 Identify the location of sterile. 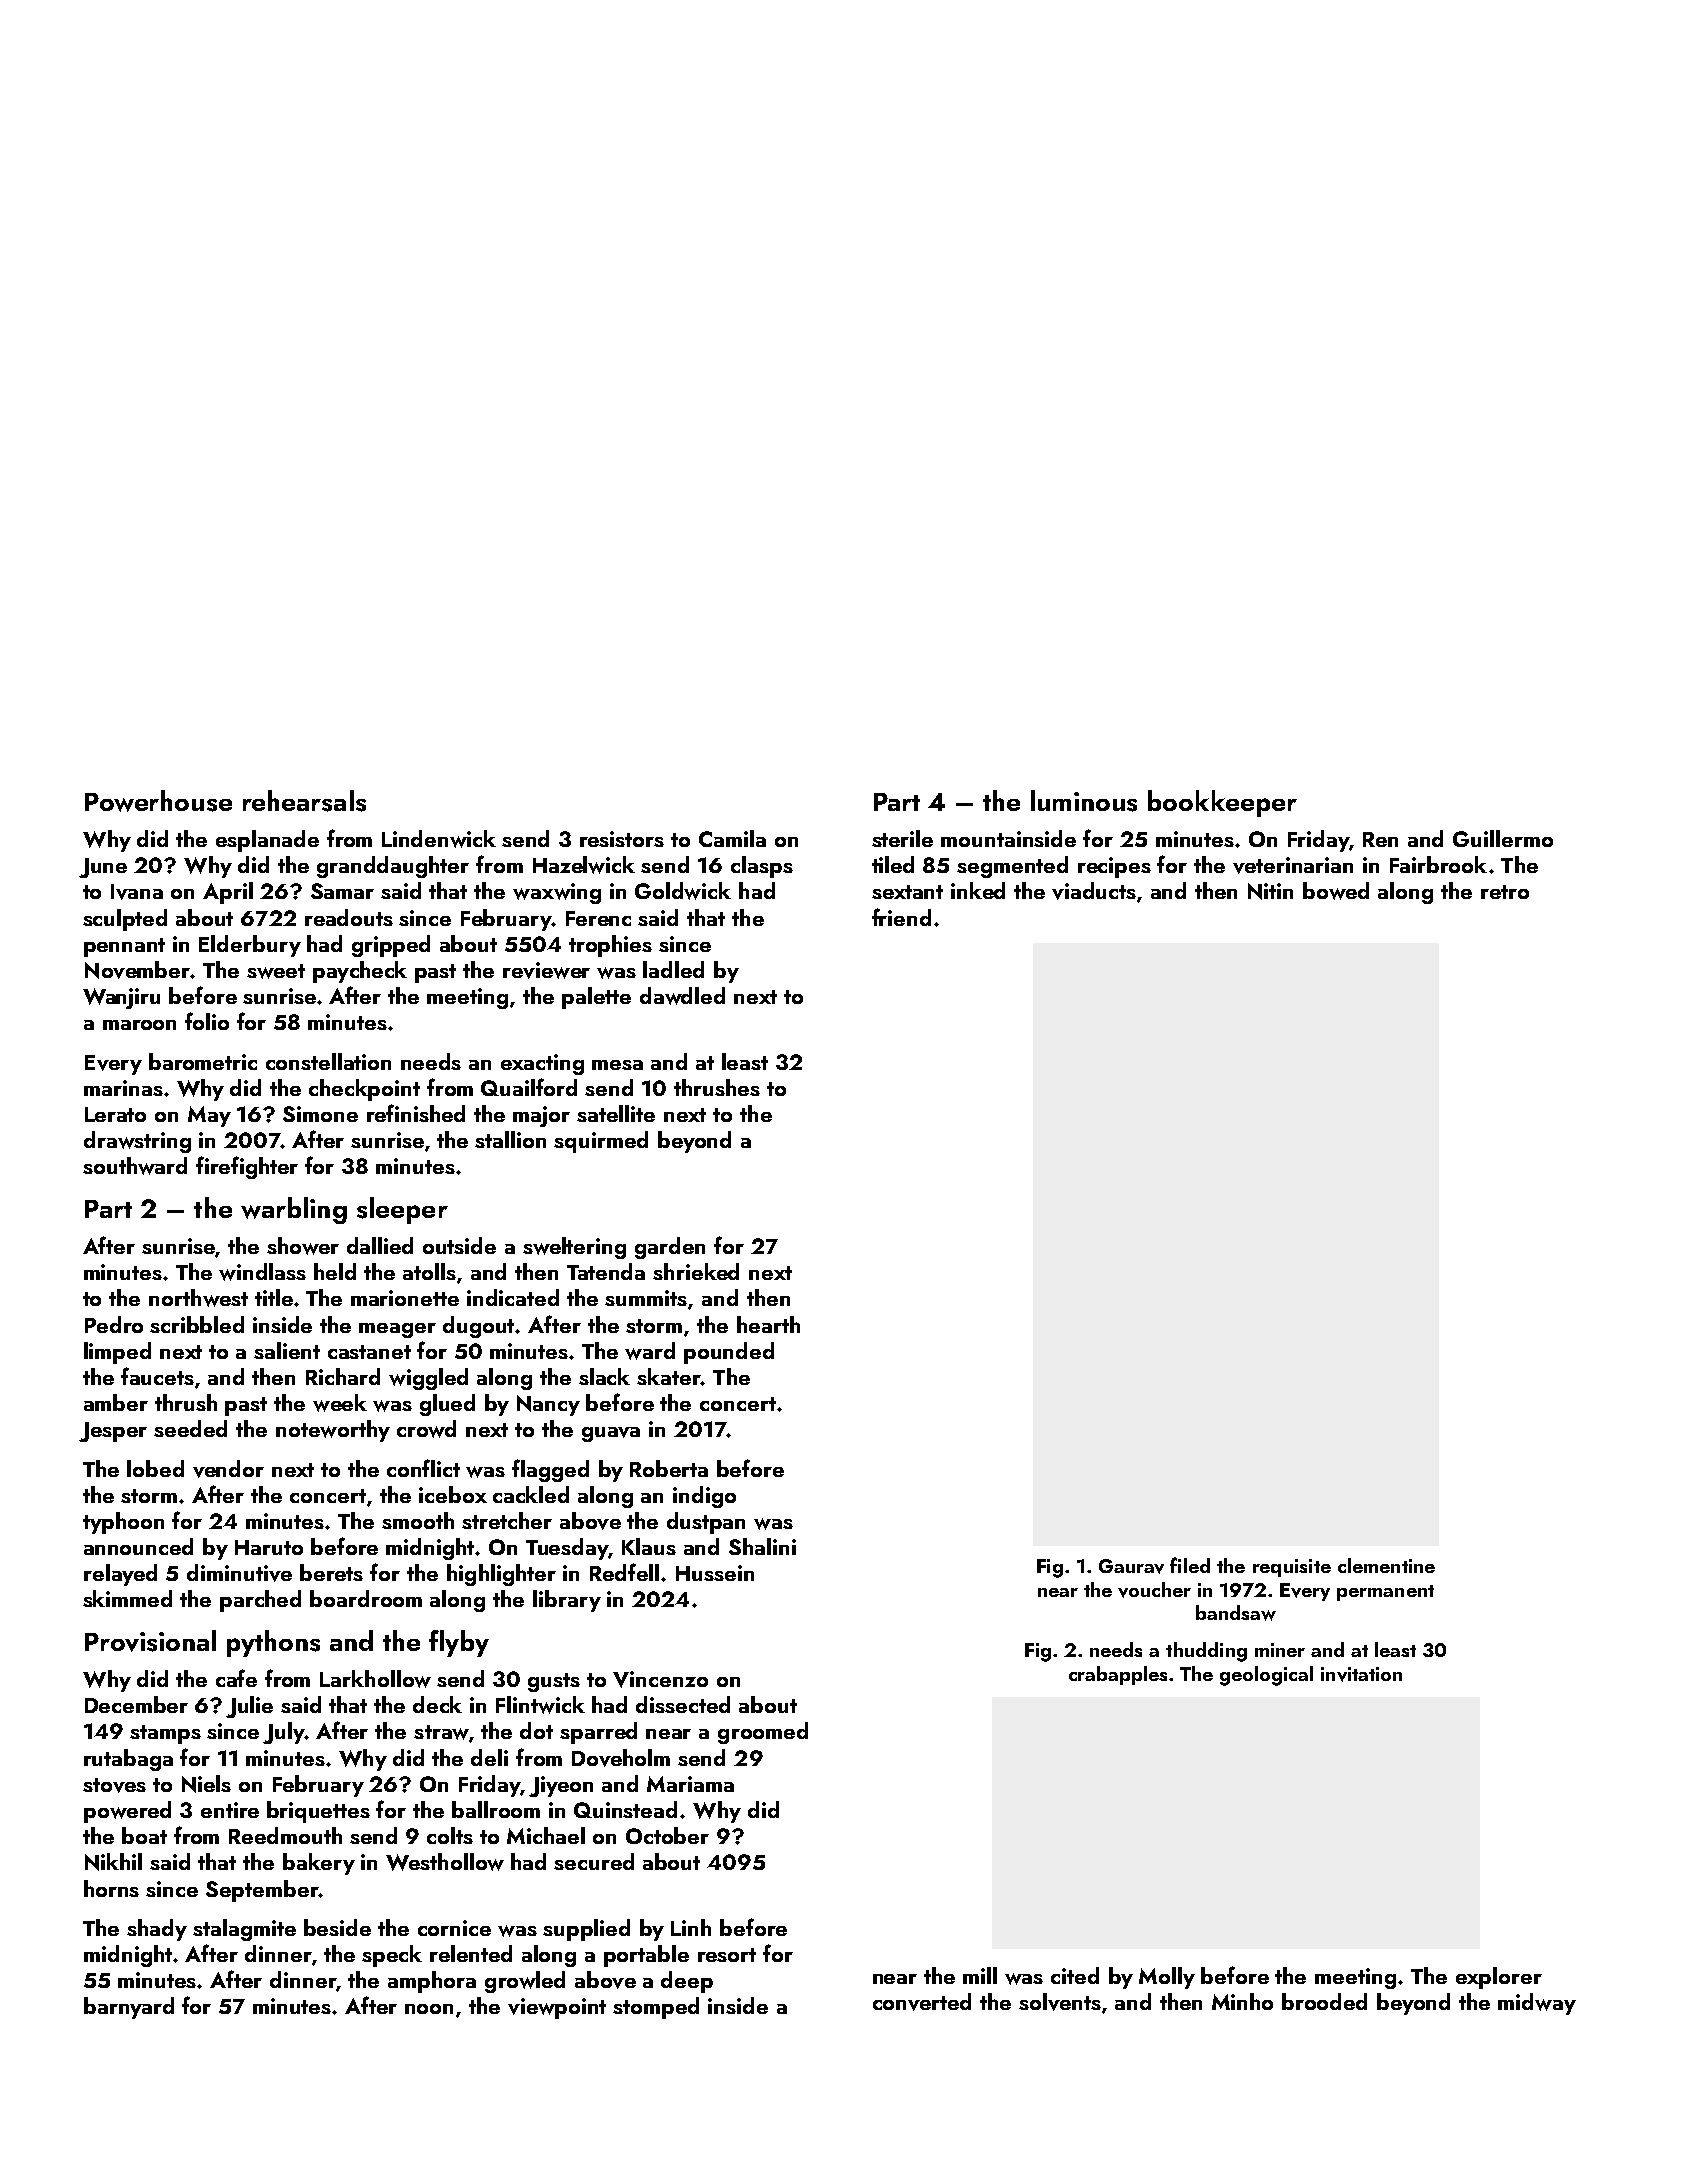
(902, 838).
